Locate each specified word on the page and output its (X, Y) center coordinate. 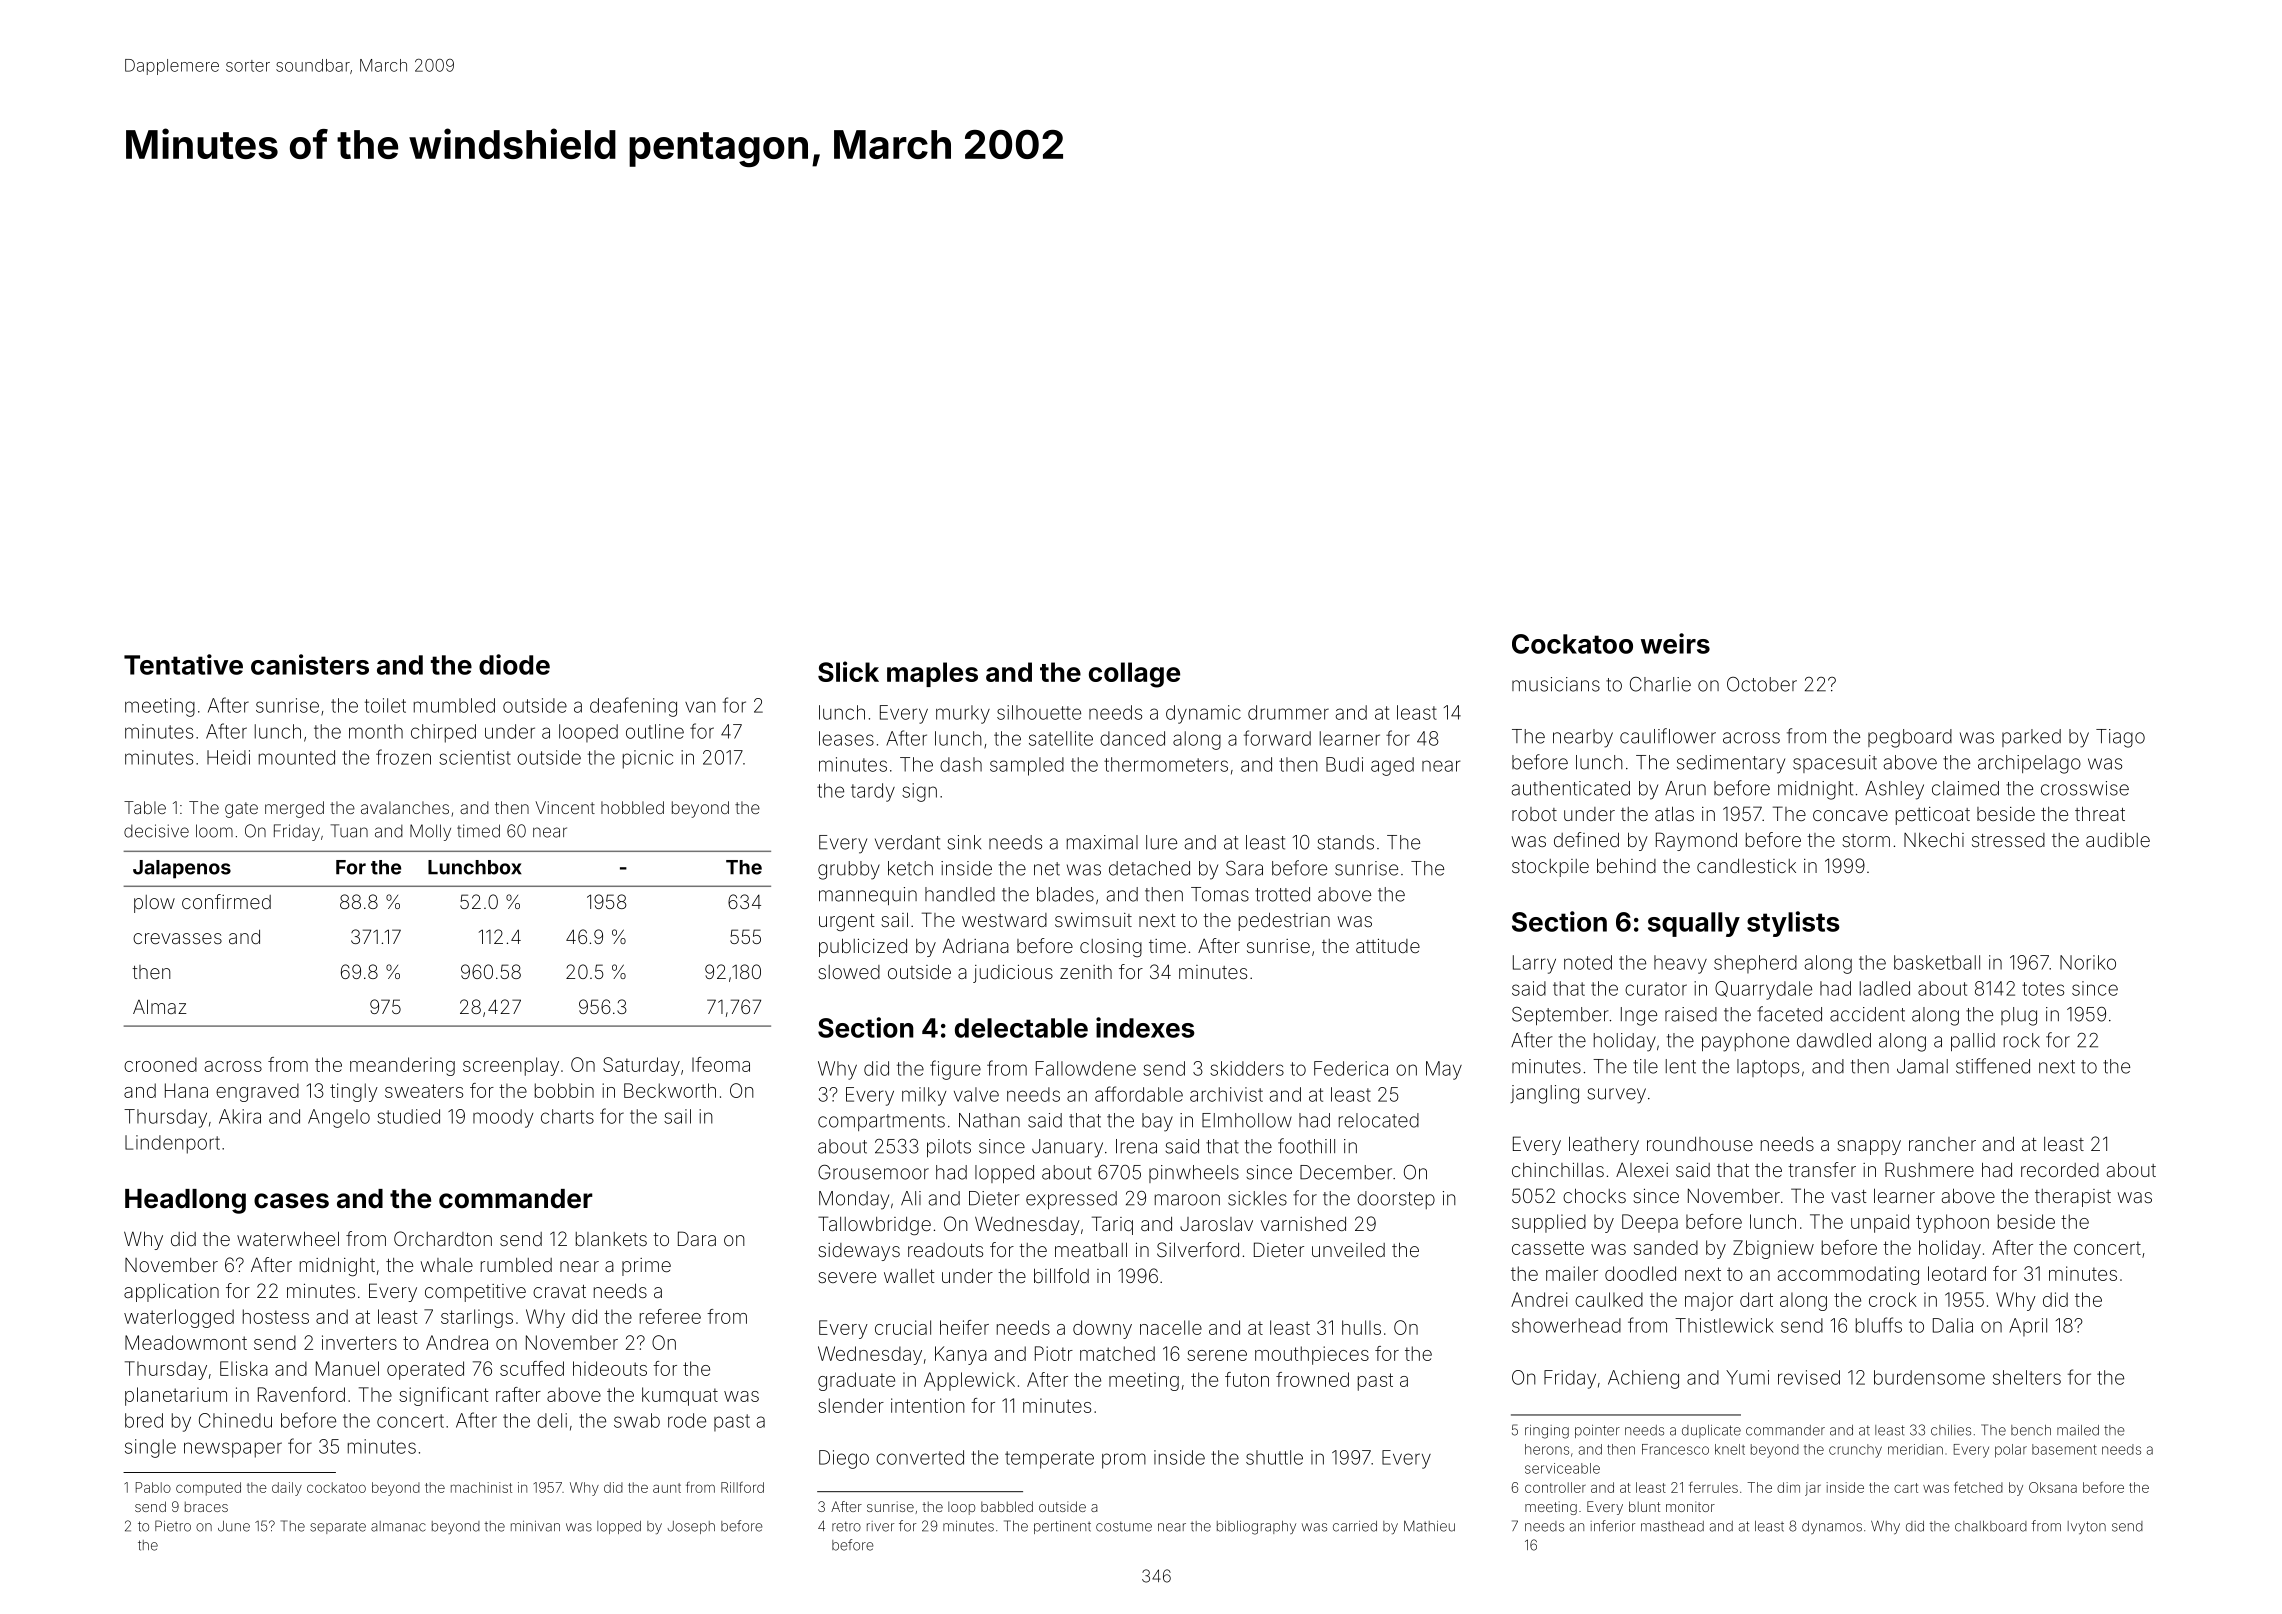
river (880, 1526)
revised (1809, 1377)
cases (291, 1201)
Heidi (228, 757)
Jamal (1922, 1066)
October (1762, 684)
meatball (1091, 1249)
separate (338, 1528)
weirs (1675, 643)
